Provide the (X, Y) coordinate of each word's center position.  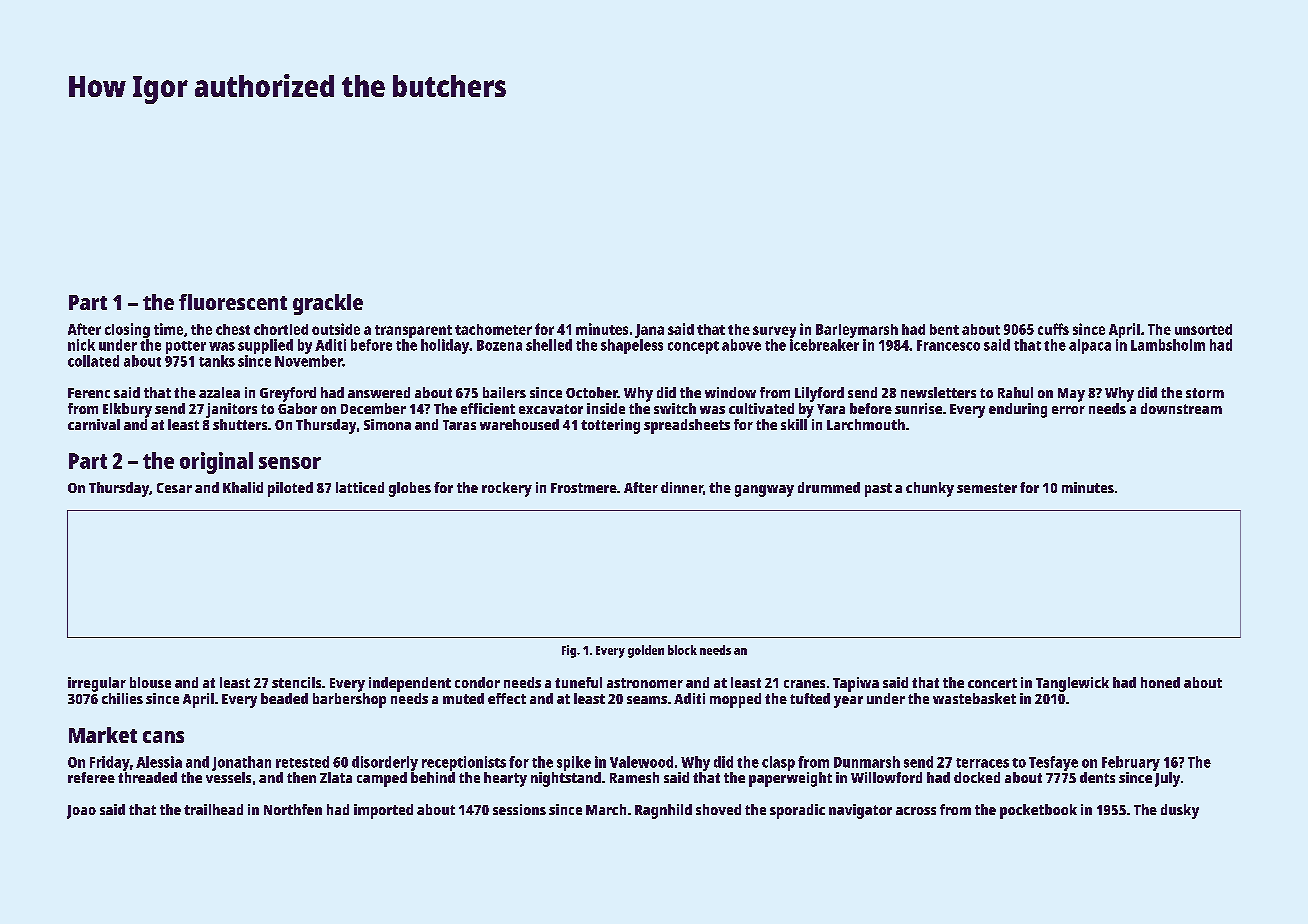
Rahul (1015, 392)
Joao (81, 812)
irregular (97, 684)
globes (410, 489)
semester (987, 488)
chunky (930, 489)
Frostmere (584, 488)
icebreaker (824, 345)
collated (93, 361)
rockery (507, 489)
